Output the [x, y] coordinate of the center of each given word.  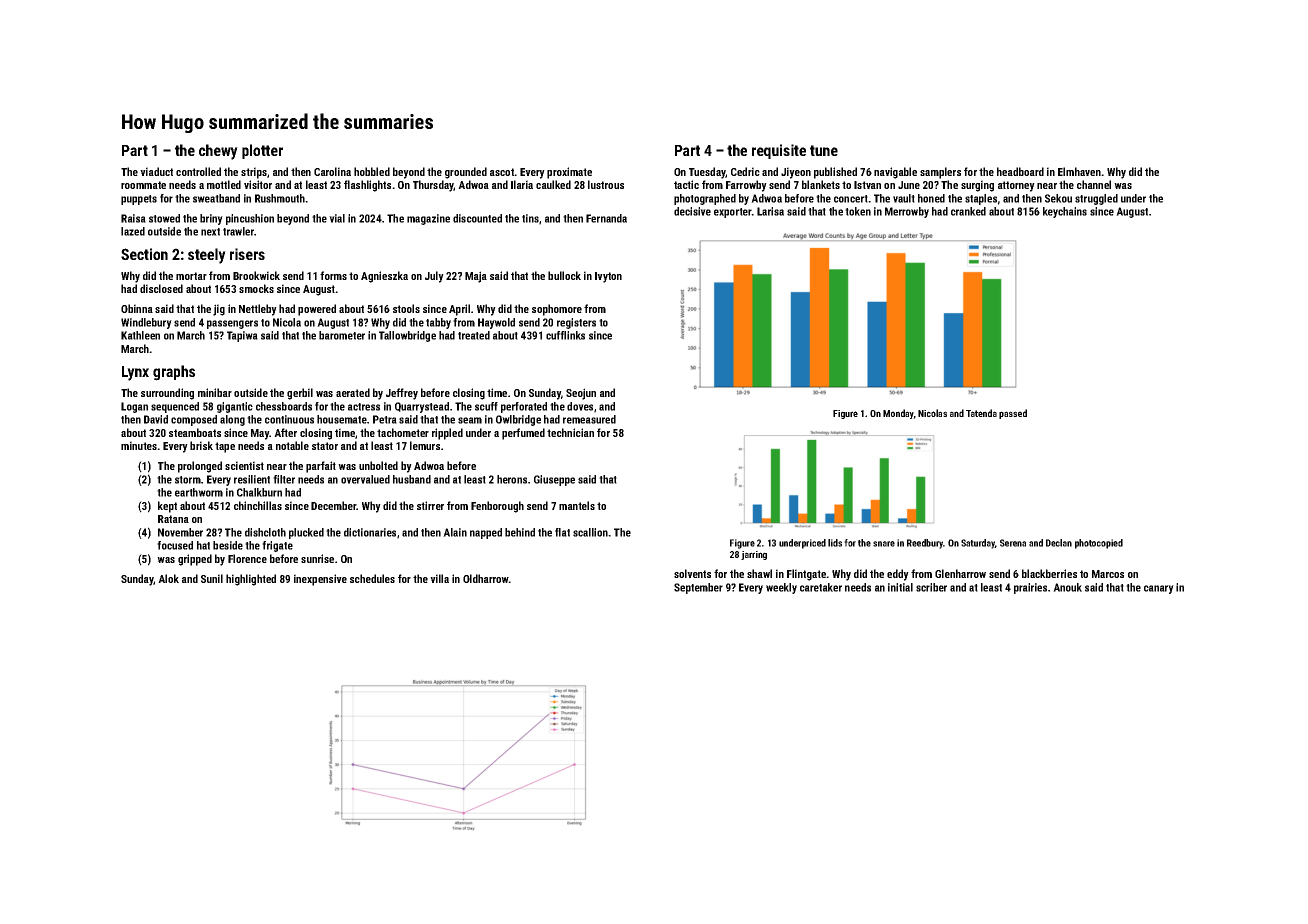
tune [824, 150]
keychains [1065, 212]
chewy [218, 152]
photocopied [1099, 544]
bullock [564, 275]
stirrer [430, 505]
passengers [232, 324]
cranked [968, 211]
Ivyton [608, 277]
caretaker [821, 587]
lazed [133, 231]
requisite [779, 151]
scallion [590, 532]
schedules [372, 578]
